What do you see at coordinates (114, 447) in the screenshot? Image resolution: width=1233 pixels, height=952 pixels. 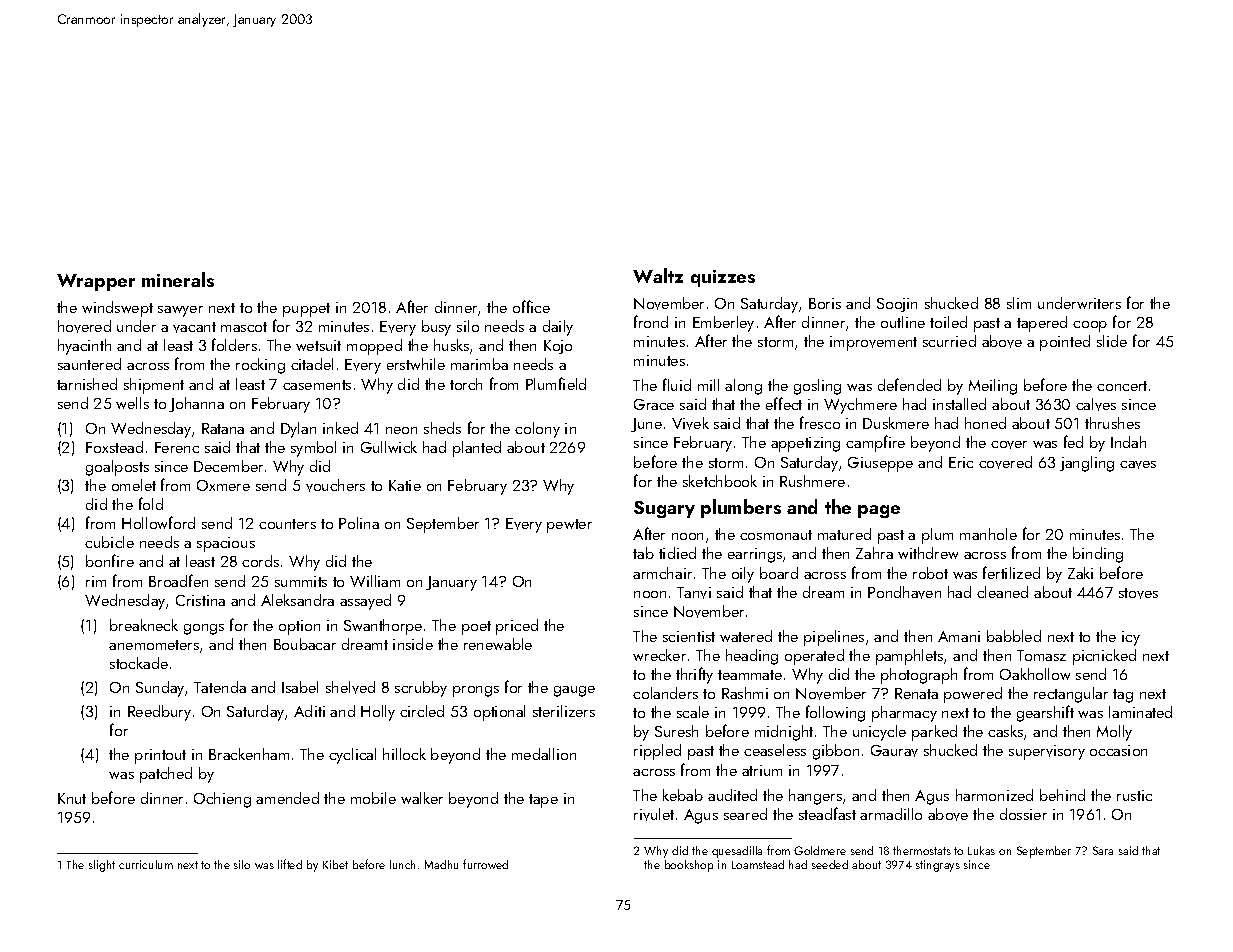 I see `Foxstead` at bounding box center [114, 447].
